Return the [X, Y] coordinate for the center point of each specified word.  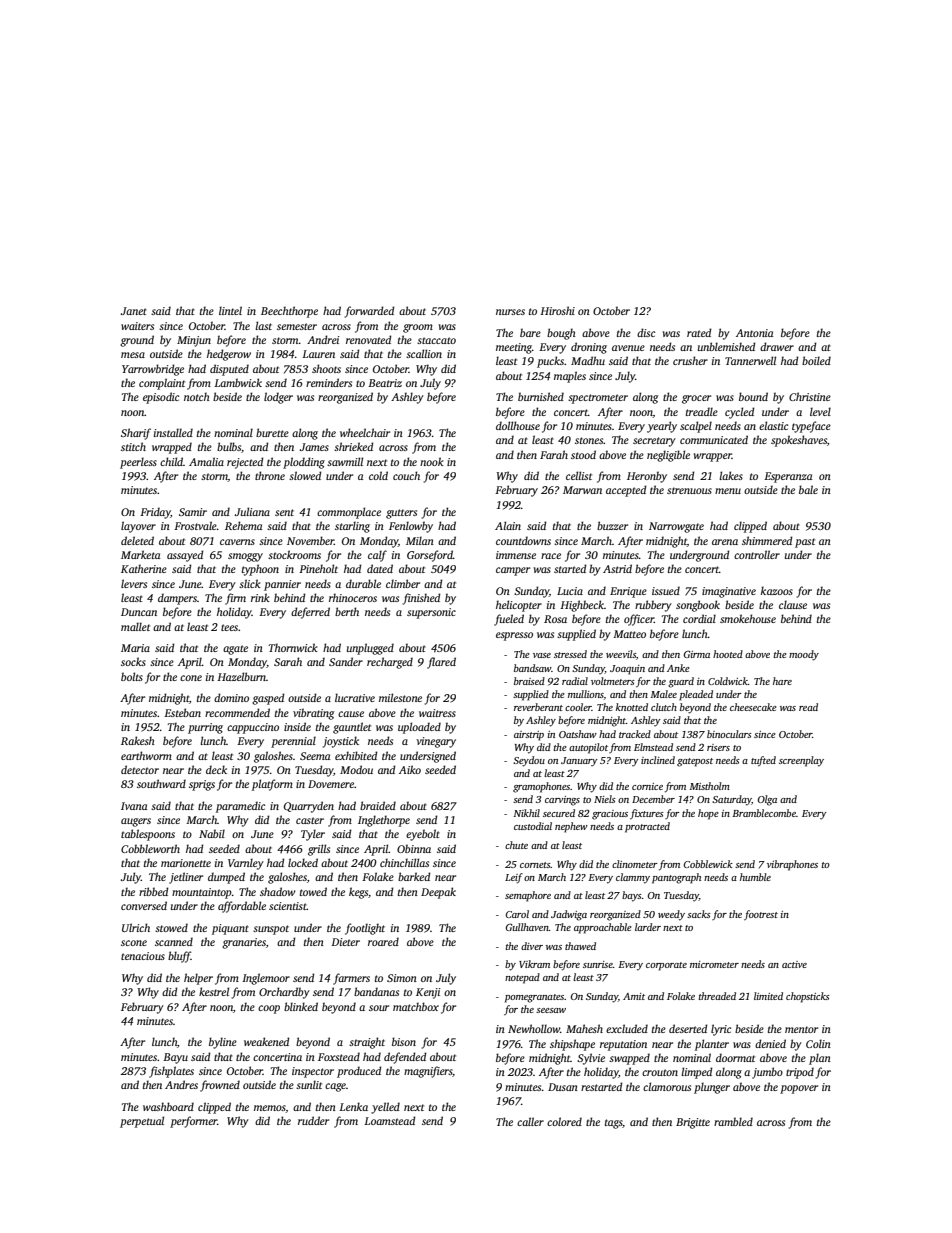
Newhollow [534, 1028]
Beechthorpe [289, 312]
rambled [733, 1121]
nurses [510, 312]
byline [223, 1043]
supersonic [431, 613]
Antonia [755, 333]
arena [725, 542]
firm [235, 599]
